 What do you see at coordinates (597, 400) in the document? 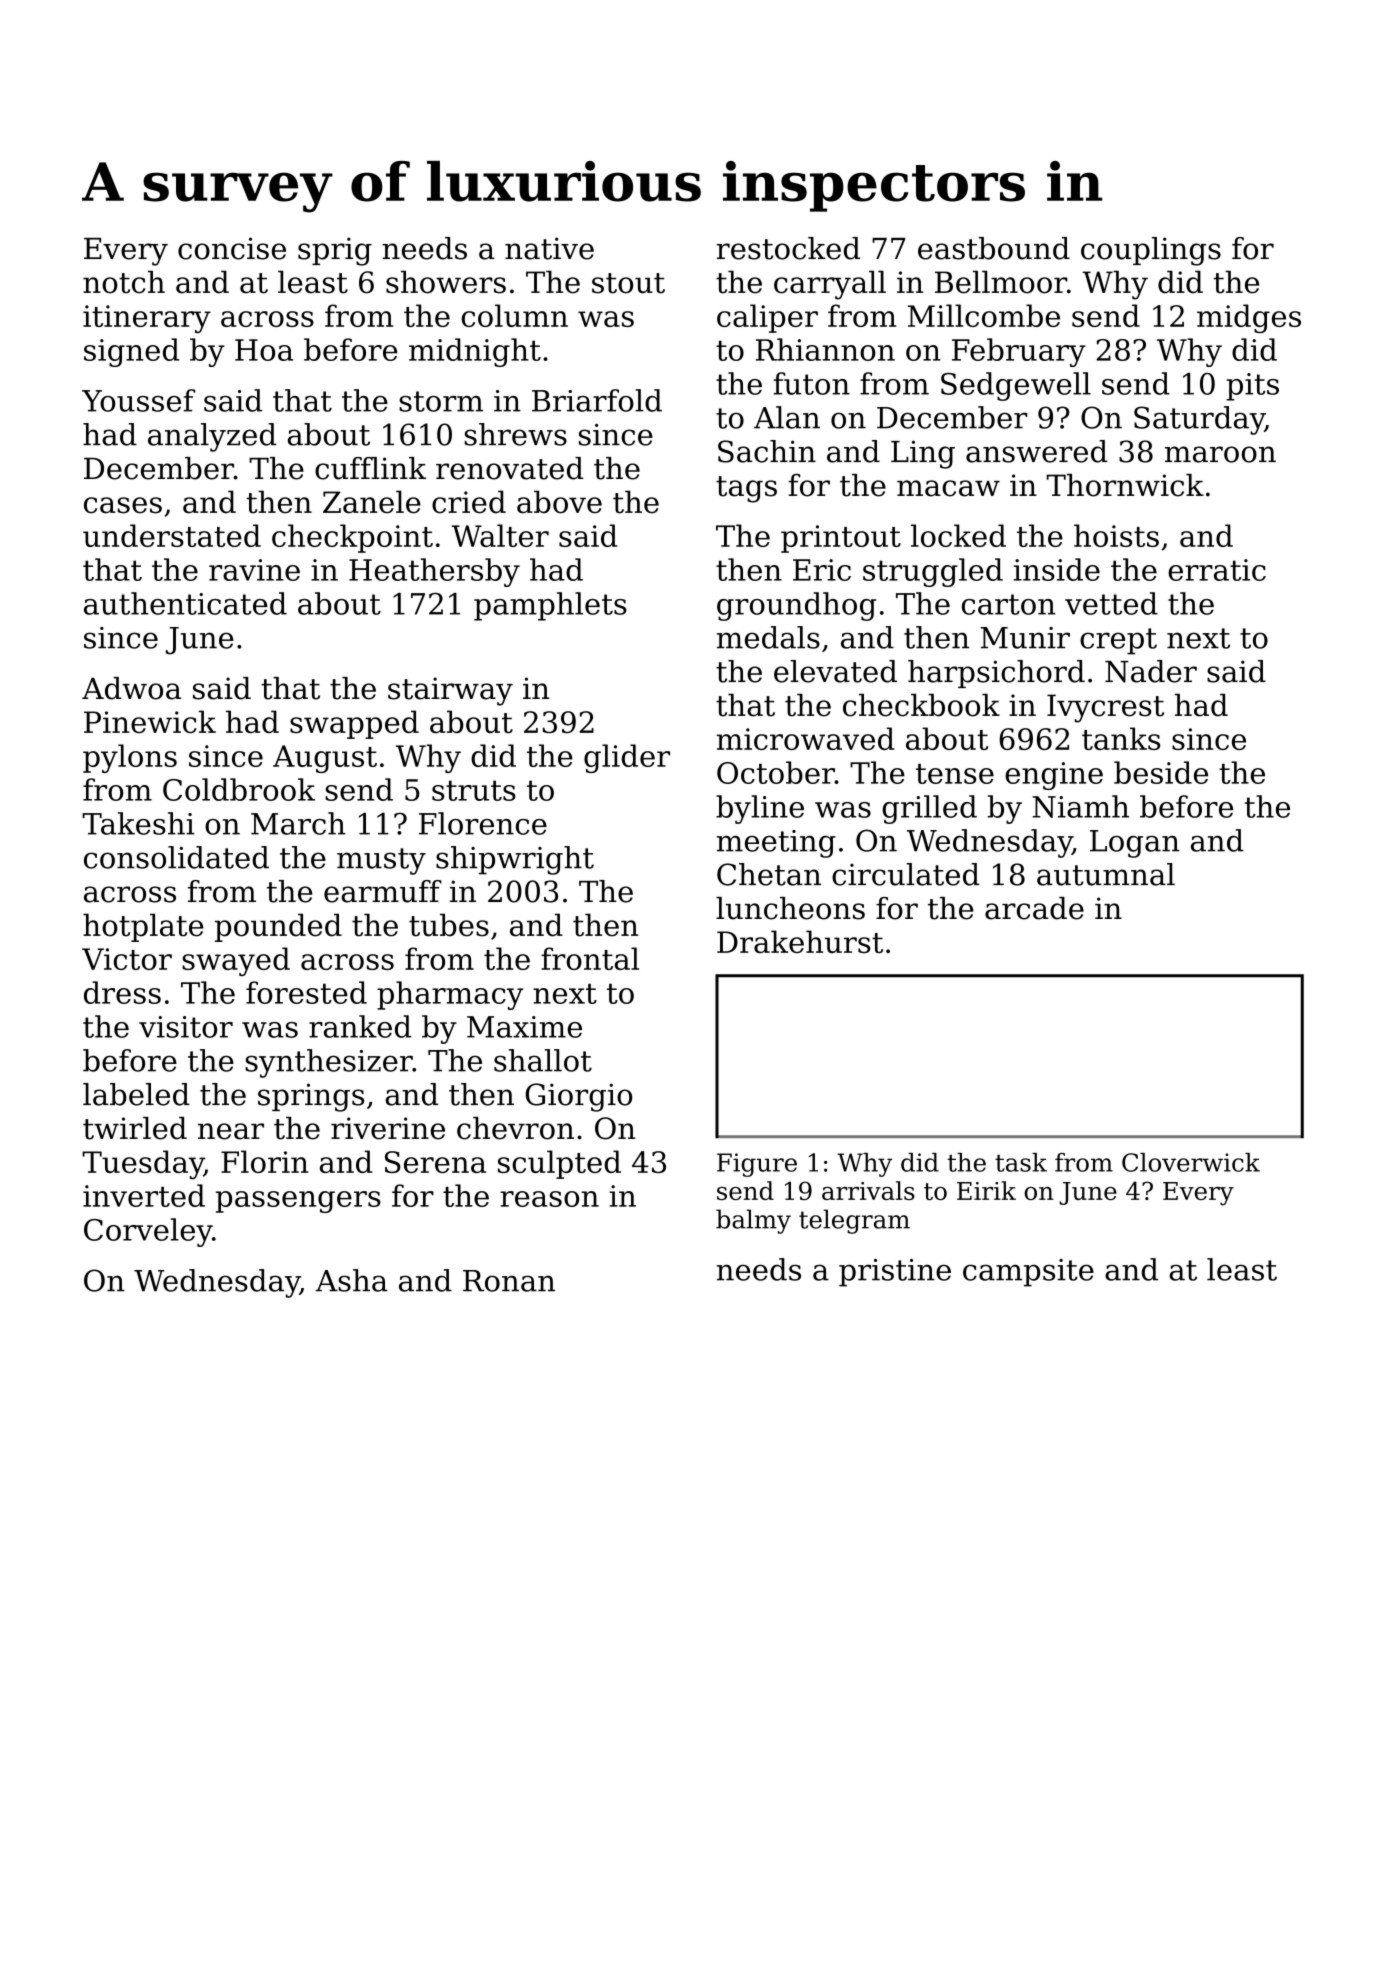
I see `Briarfold` at bounding box center [597, 400].
